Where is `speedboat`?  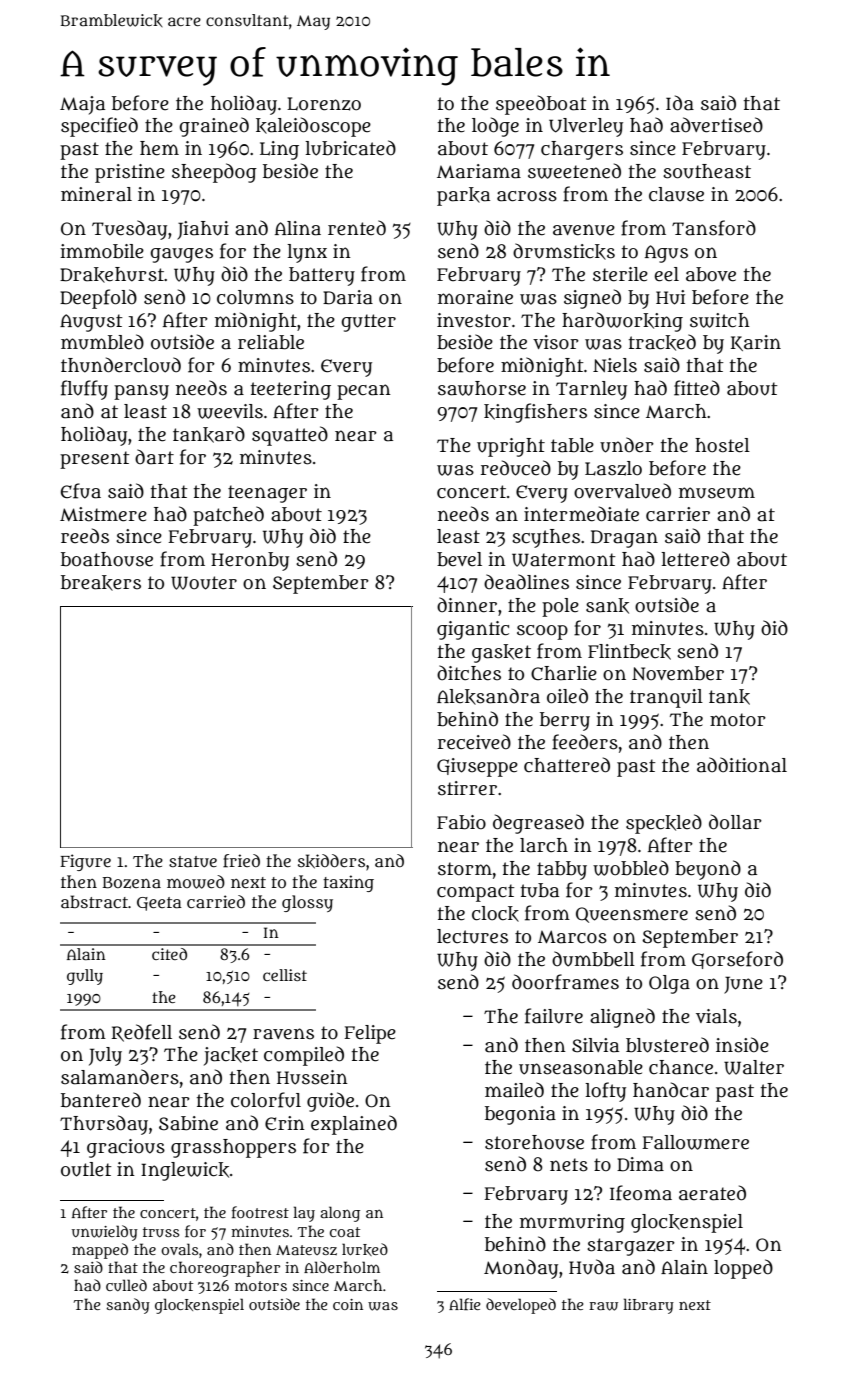 speedboat is located at coordinates (541, 105).
